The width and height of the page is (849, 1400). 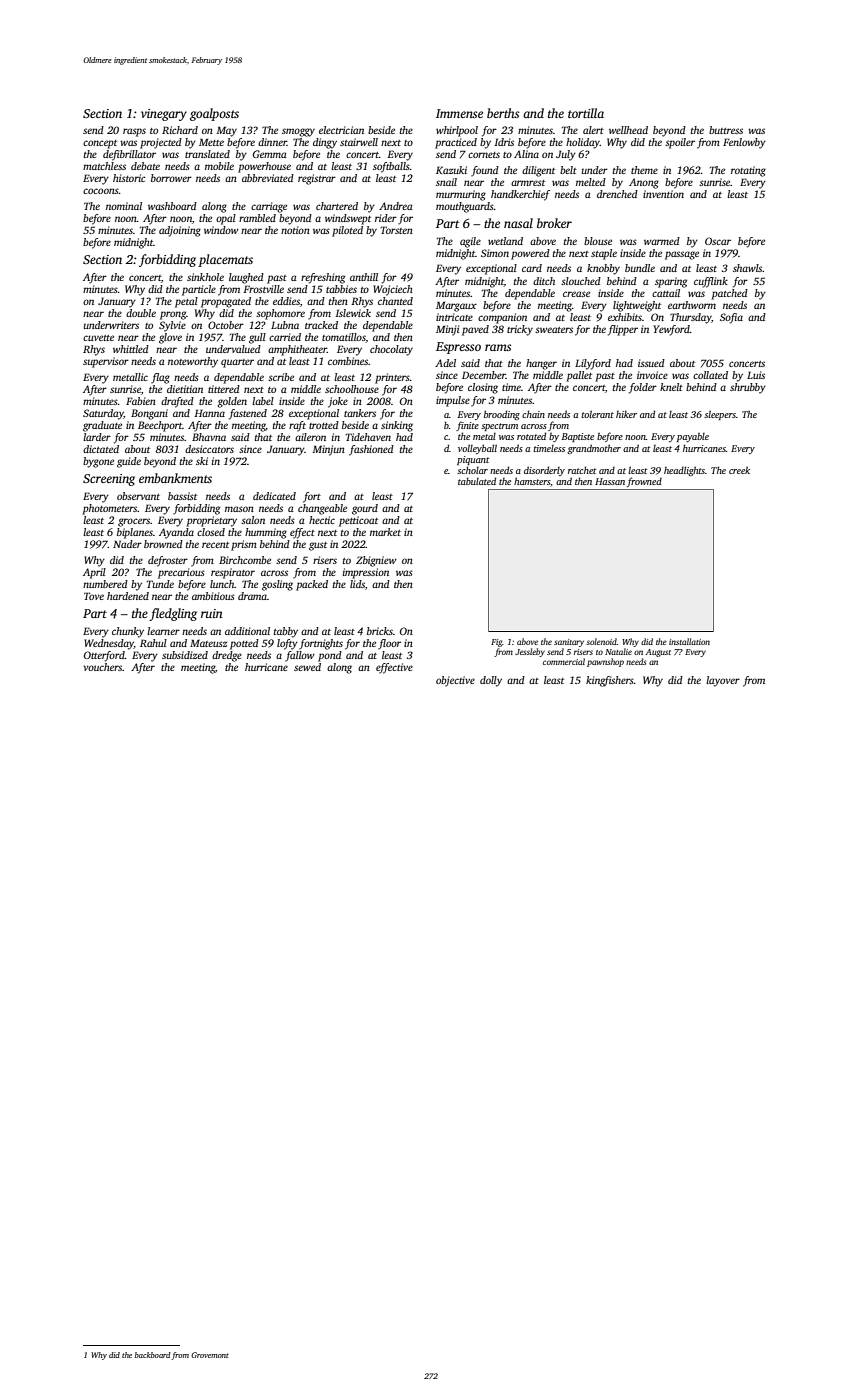 What do you see at coordinates (210, 1355) in the page?
I see `Grovemont` at bounding box center [210, 1355].
